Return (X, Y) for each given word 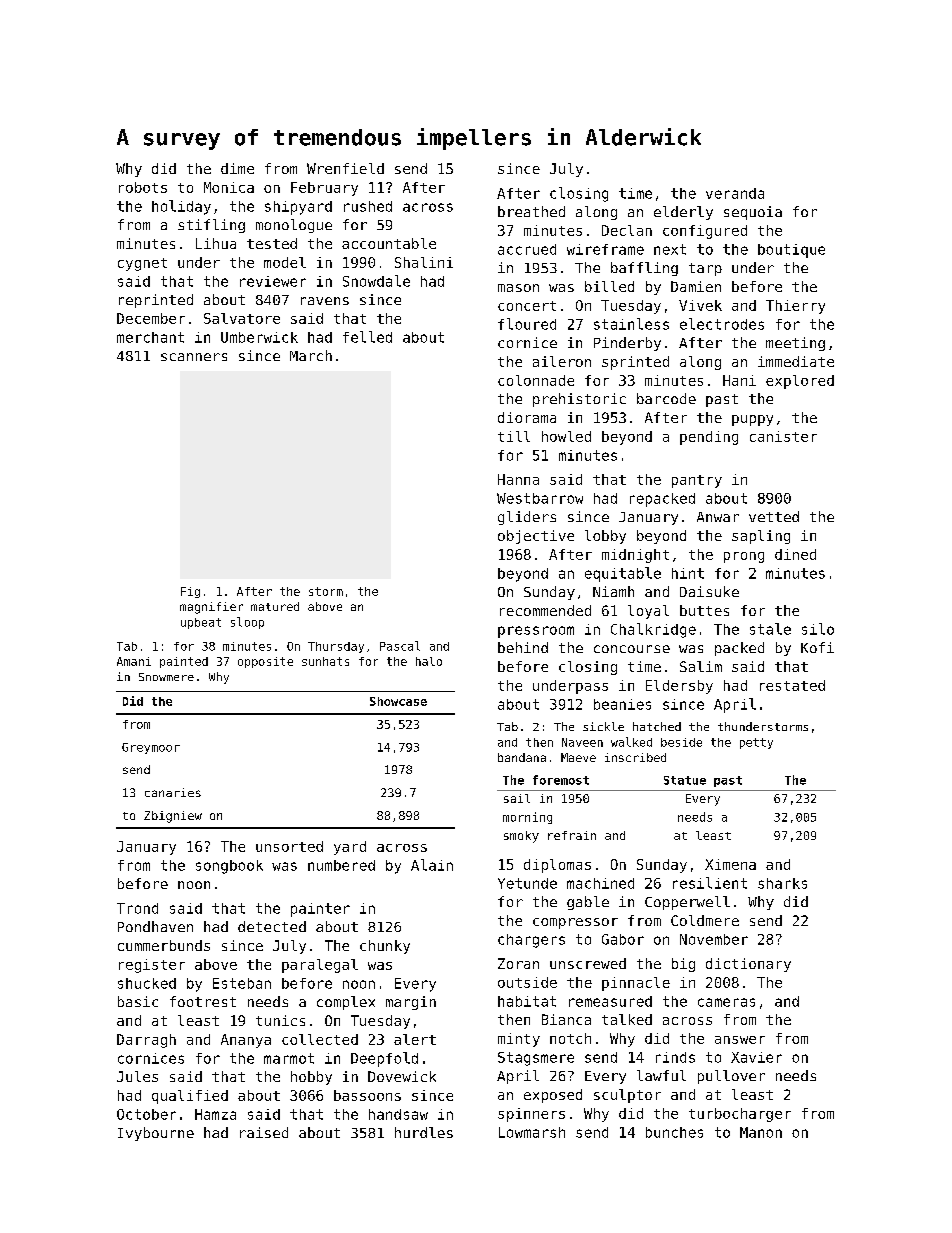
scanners (194, 357)
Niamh (613, 591)
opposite (265, 662)
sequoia (753, 213)
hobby (311, 1078)
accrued (527, 249)
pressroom (536, 632)
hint (688, 573)
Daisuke (709, 591)
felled (367, 337)
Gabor (623, 939)
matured (275, 606)
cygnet (142, 264)
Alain (432, 865)
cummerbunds (164, 945)
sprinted (635, 363)
